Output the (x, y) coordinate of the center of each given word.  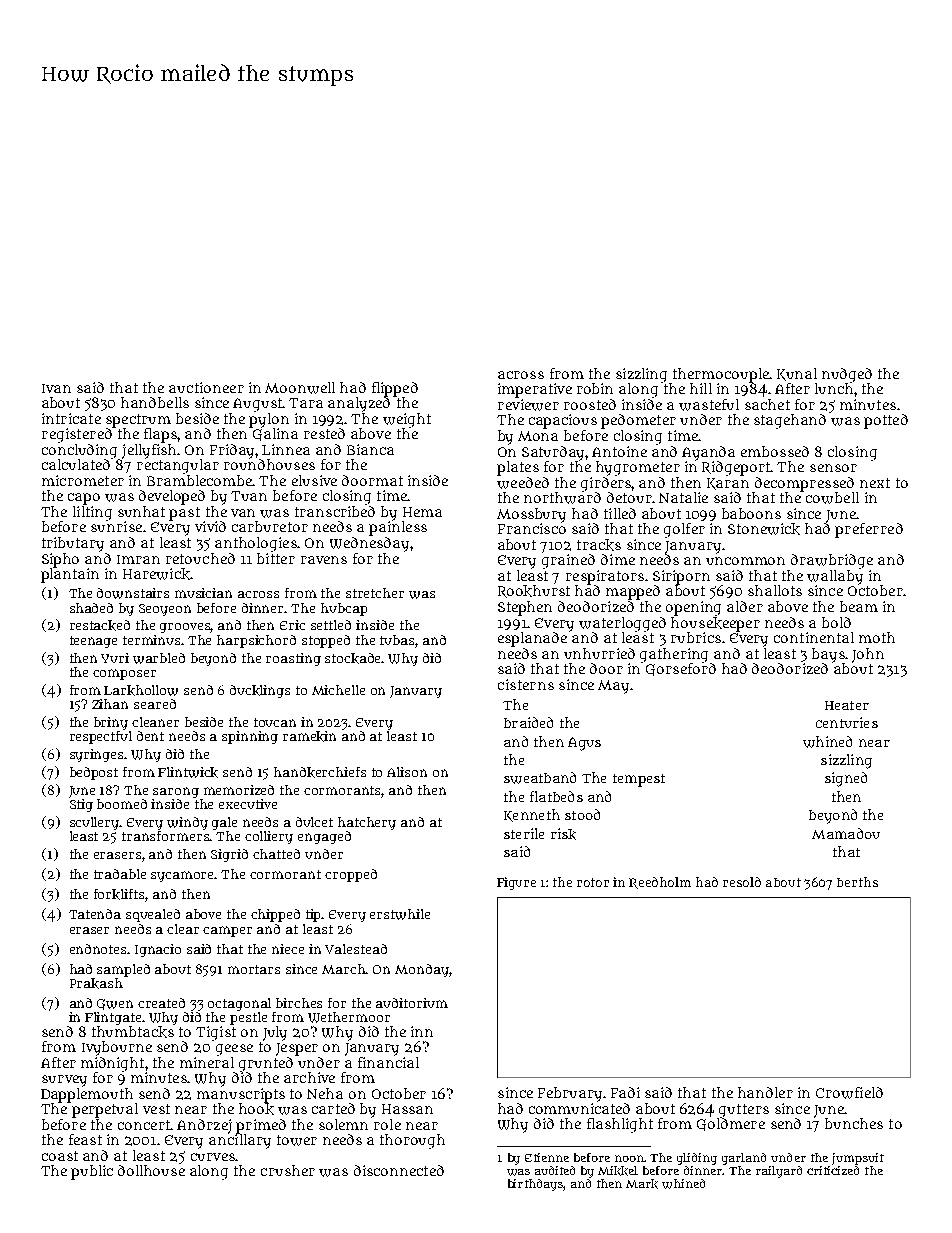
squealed (153, 915)
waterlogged (622, 624)
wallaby (835, 577)
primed (261, 1126)
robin (595, 388)
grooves (185, 628)
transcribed (335, 511)
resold (742, 882)
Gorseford (681, 669)
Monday (422, 970)
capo (84, 499)
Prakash (96, 983)
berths (857, 882)
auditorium (412, 1003)
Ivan (56, 388)
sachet (767, 404)
